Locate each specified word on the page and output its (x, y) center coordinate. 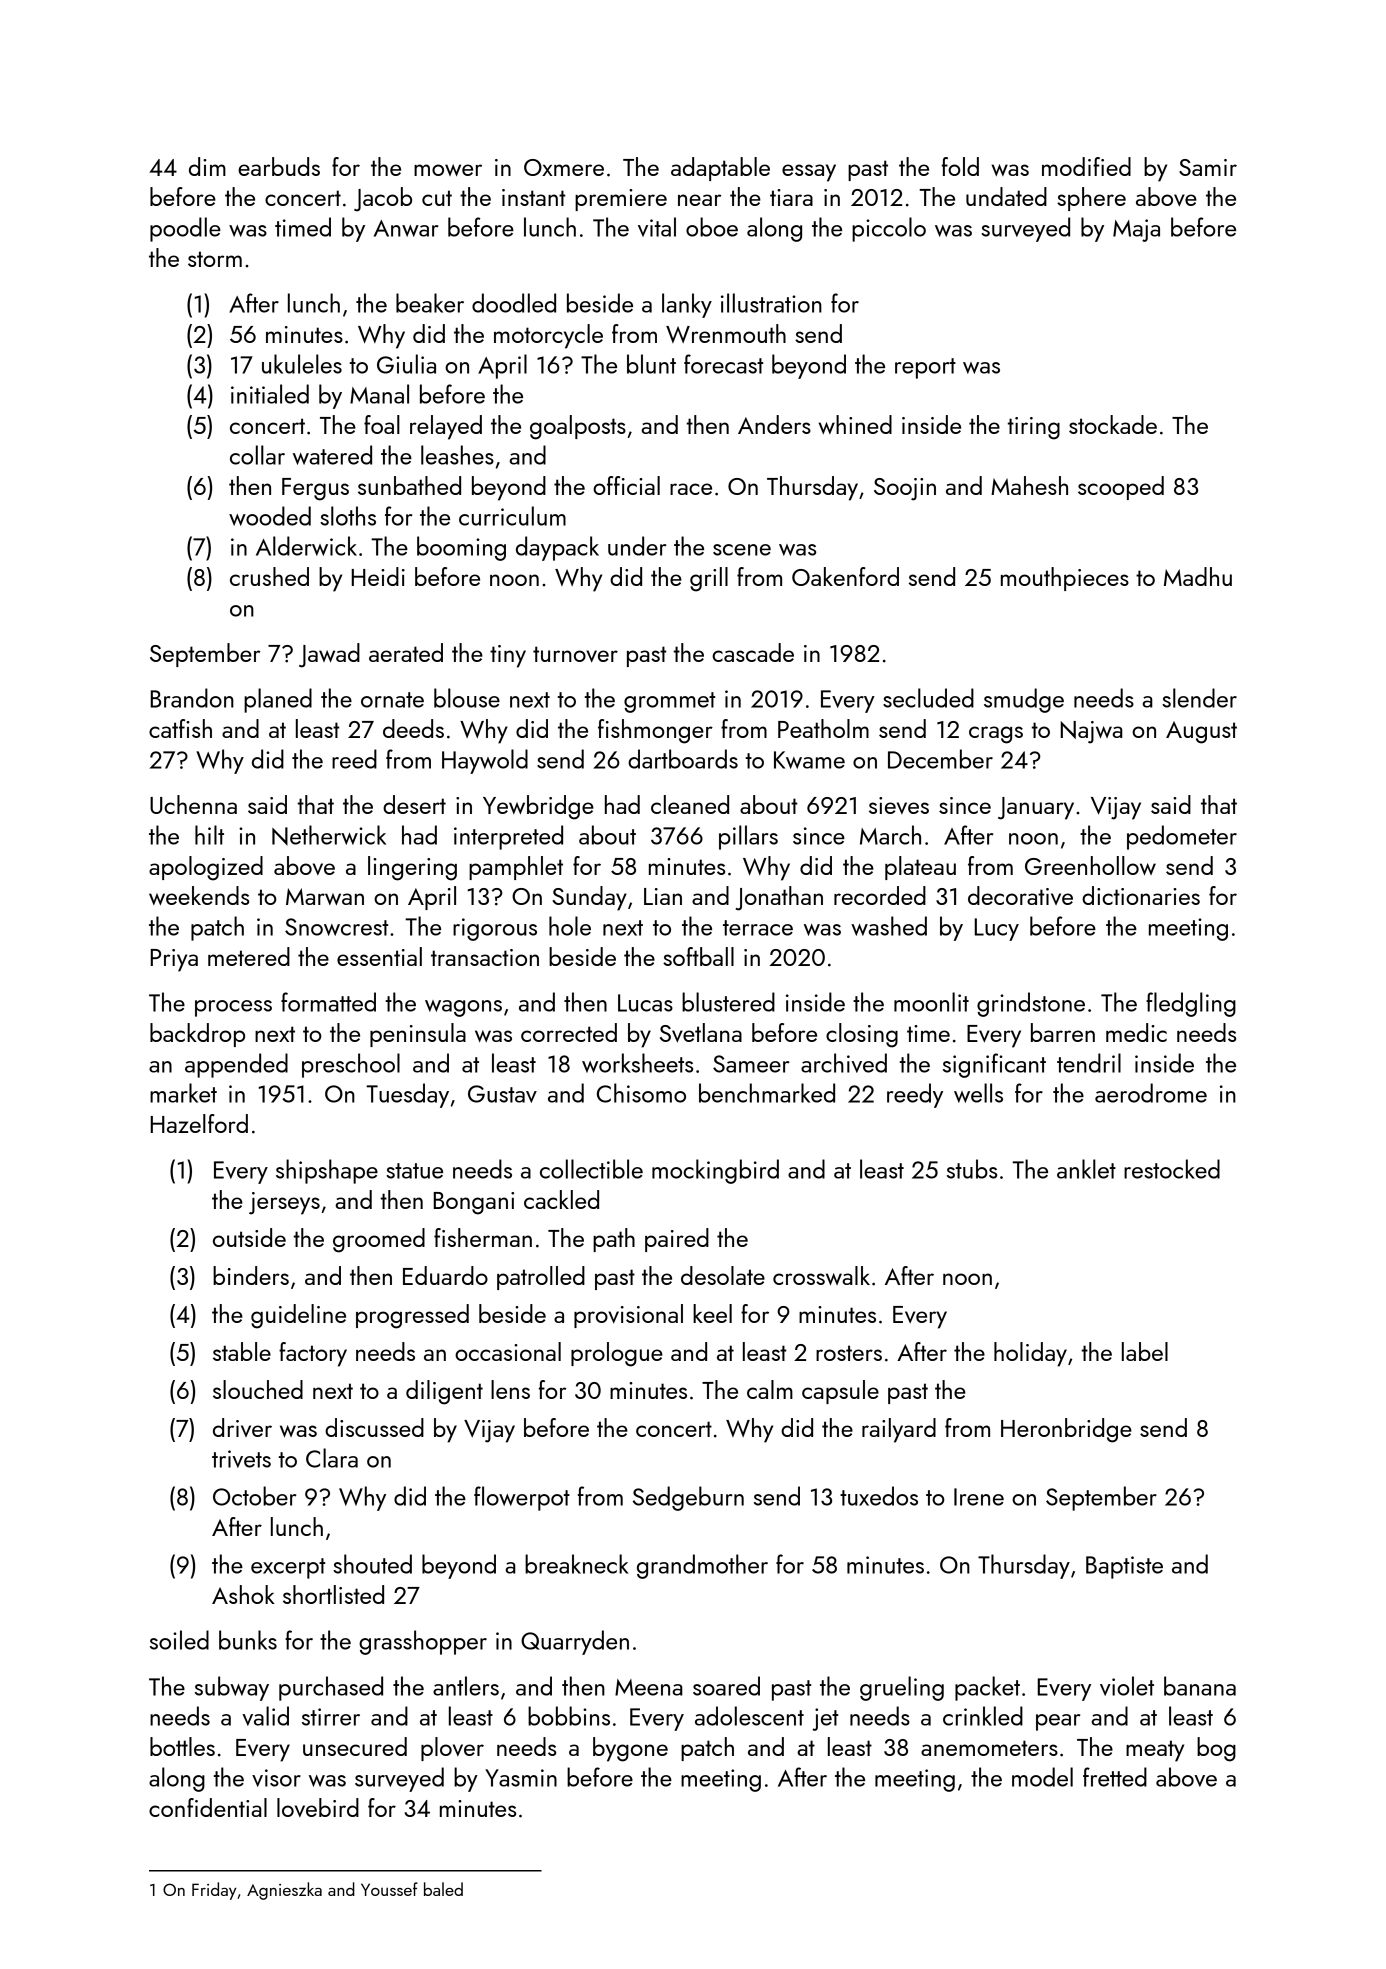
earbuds (279, 166)
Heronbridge (1066, 1430)
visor (276, 1778)
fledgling (1191, 1004)
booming (461, 548)
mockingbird (715, 1171)
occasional (508, 1351)
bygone (630, 1749)
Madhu (1198, 576)
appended (236, 1065)
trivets (241, 1459)
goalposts (578, 427)
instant (533, 197)
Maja (1136, 230)
